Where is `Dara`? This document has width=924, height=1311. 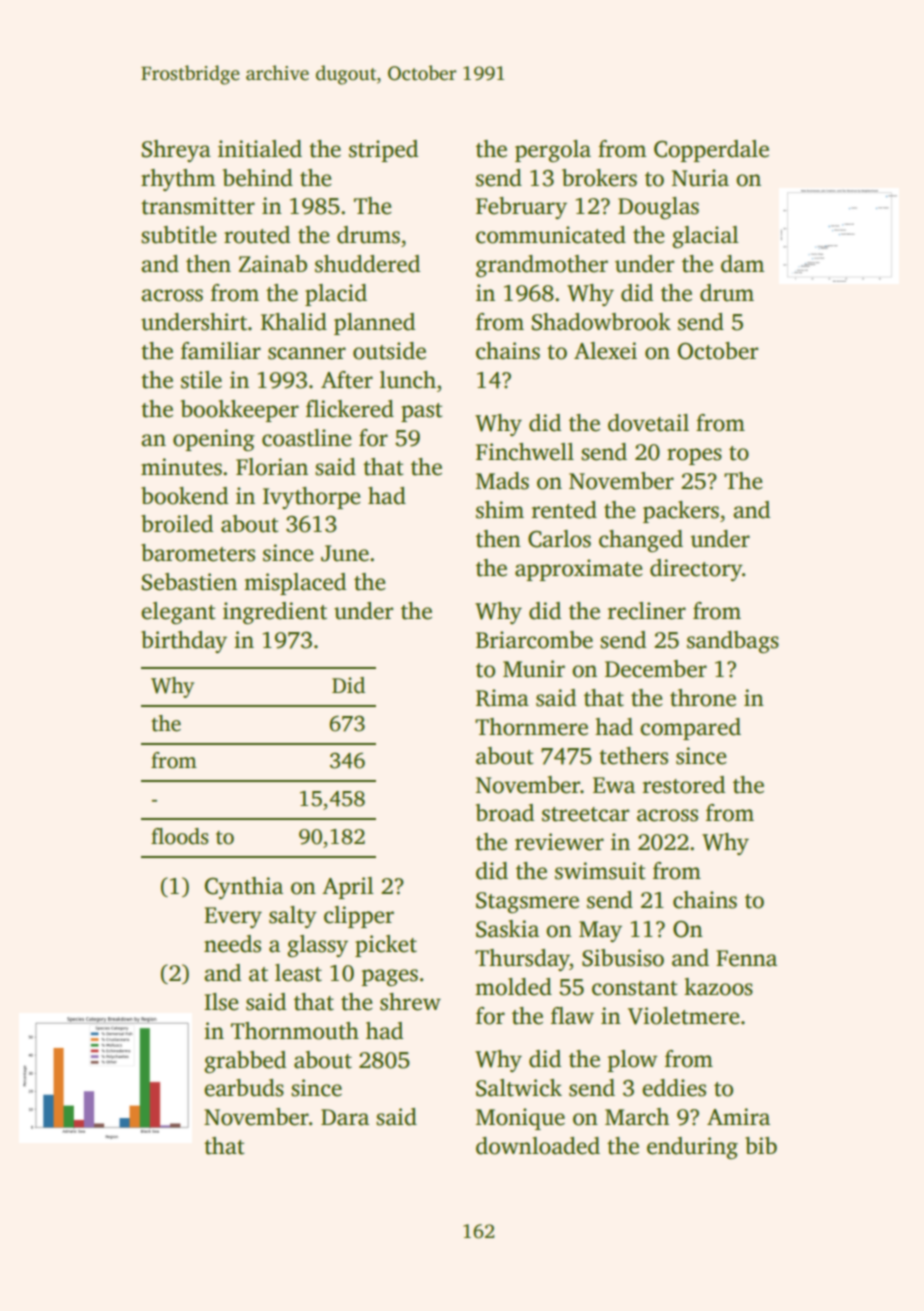
Dara is located at coordinates (345, 1117).
